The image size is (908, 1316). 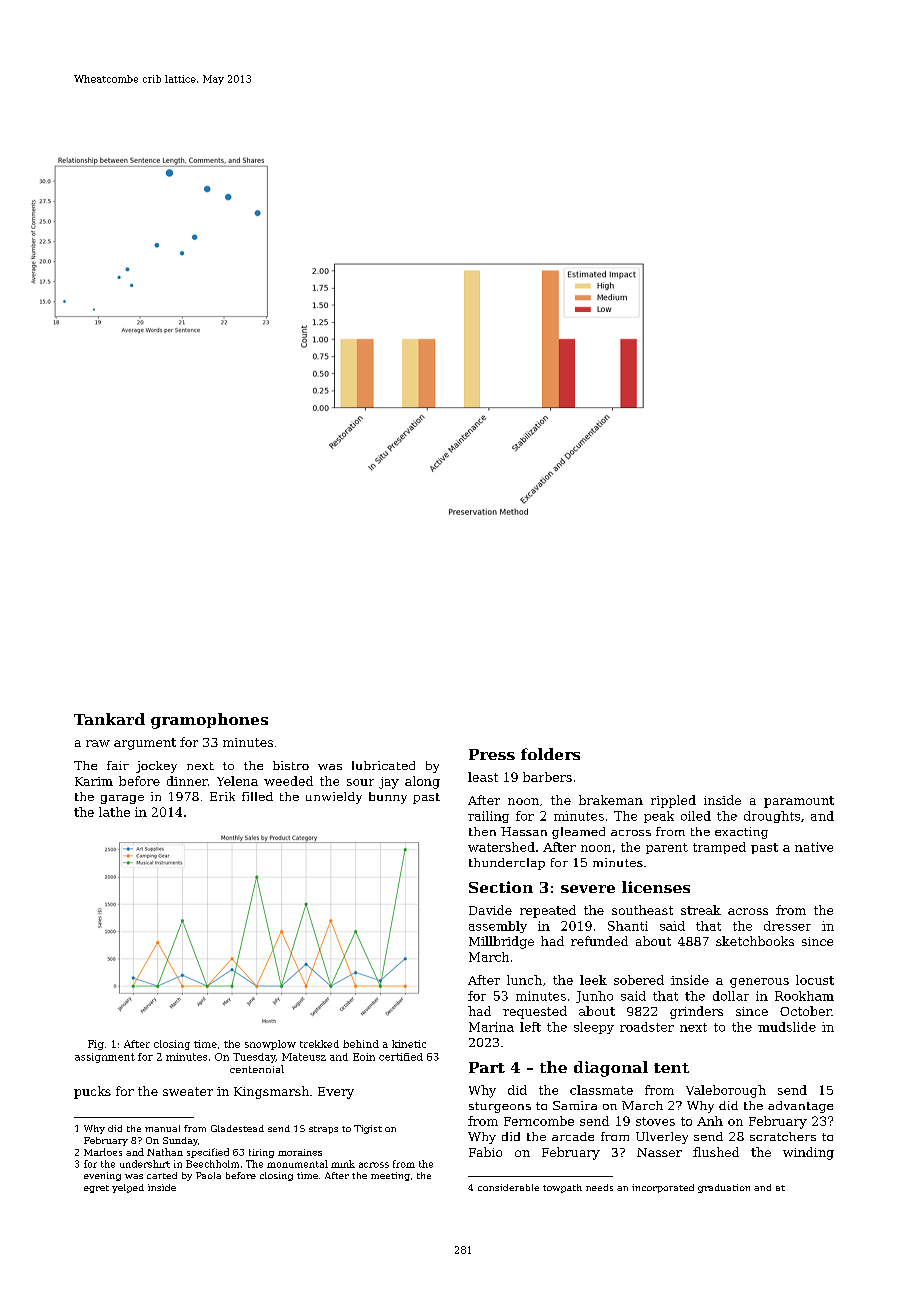 I want to click on gramophones, so click(x=209, y=721).
